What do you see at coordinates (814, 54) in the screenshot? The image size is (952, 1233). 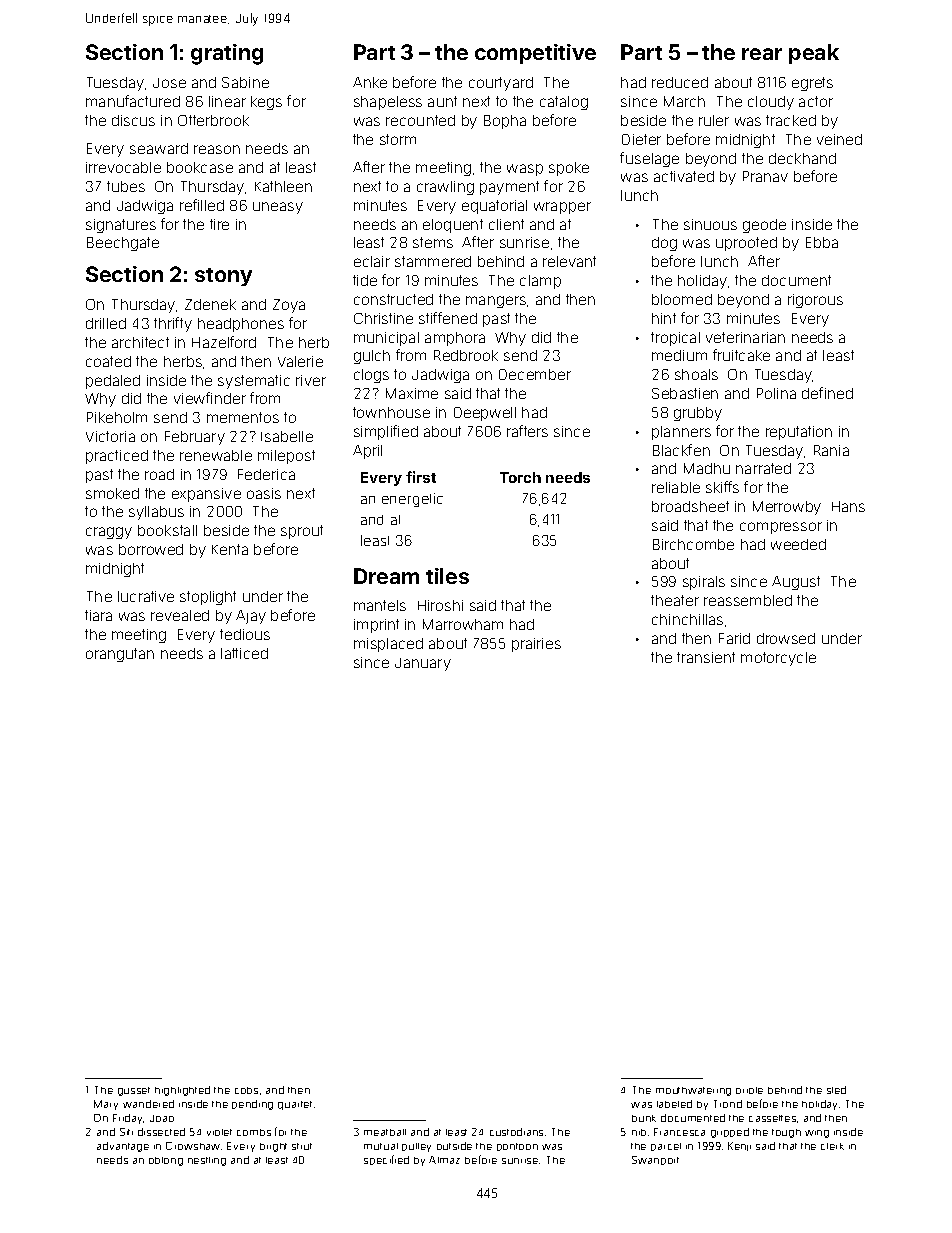 I see `peak` at bounding box center [814, 54].
